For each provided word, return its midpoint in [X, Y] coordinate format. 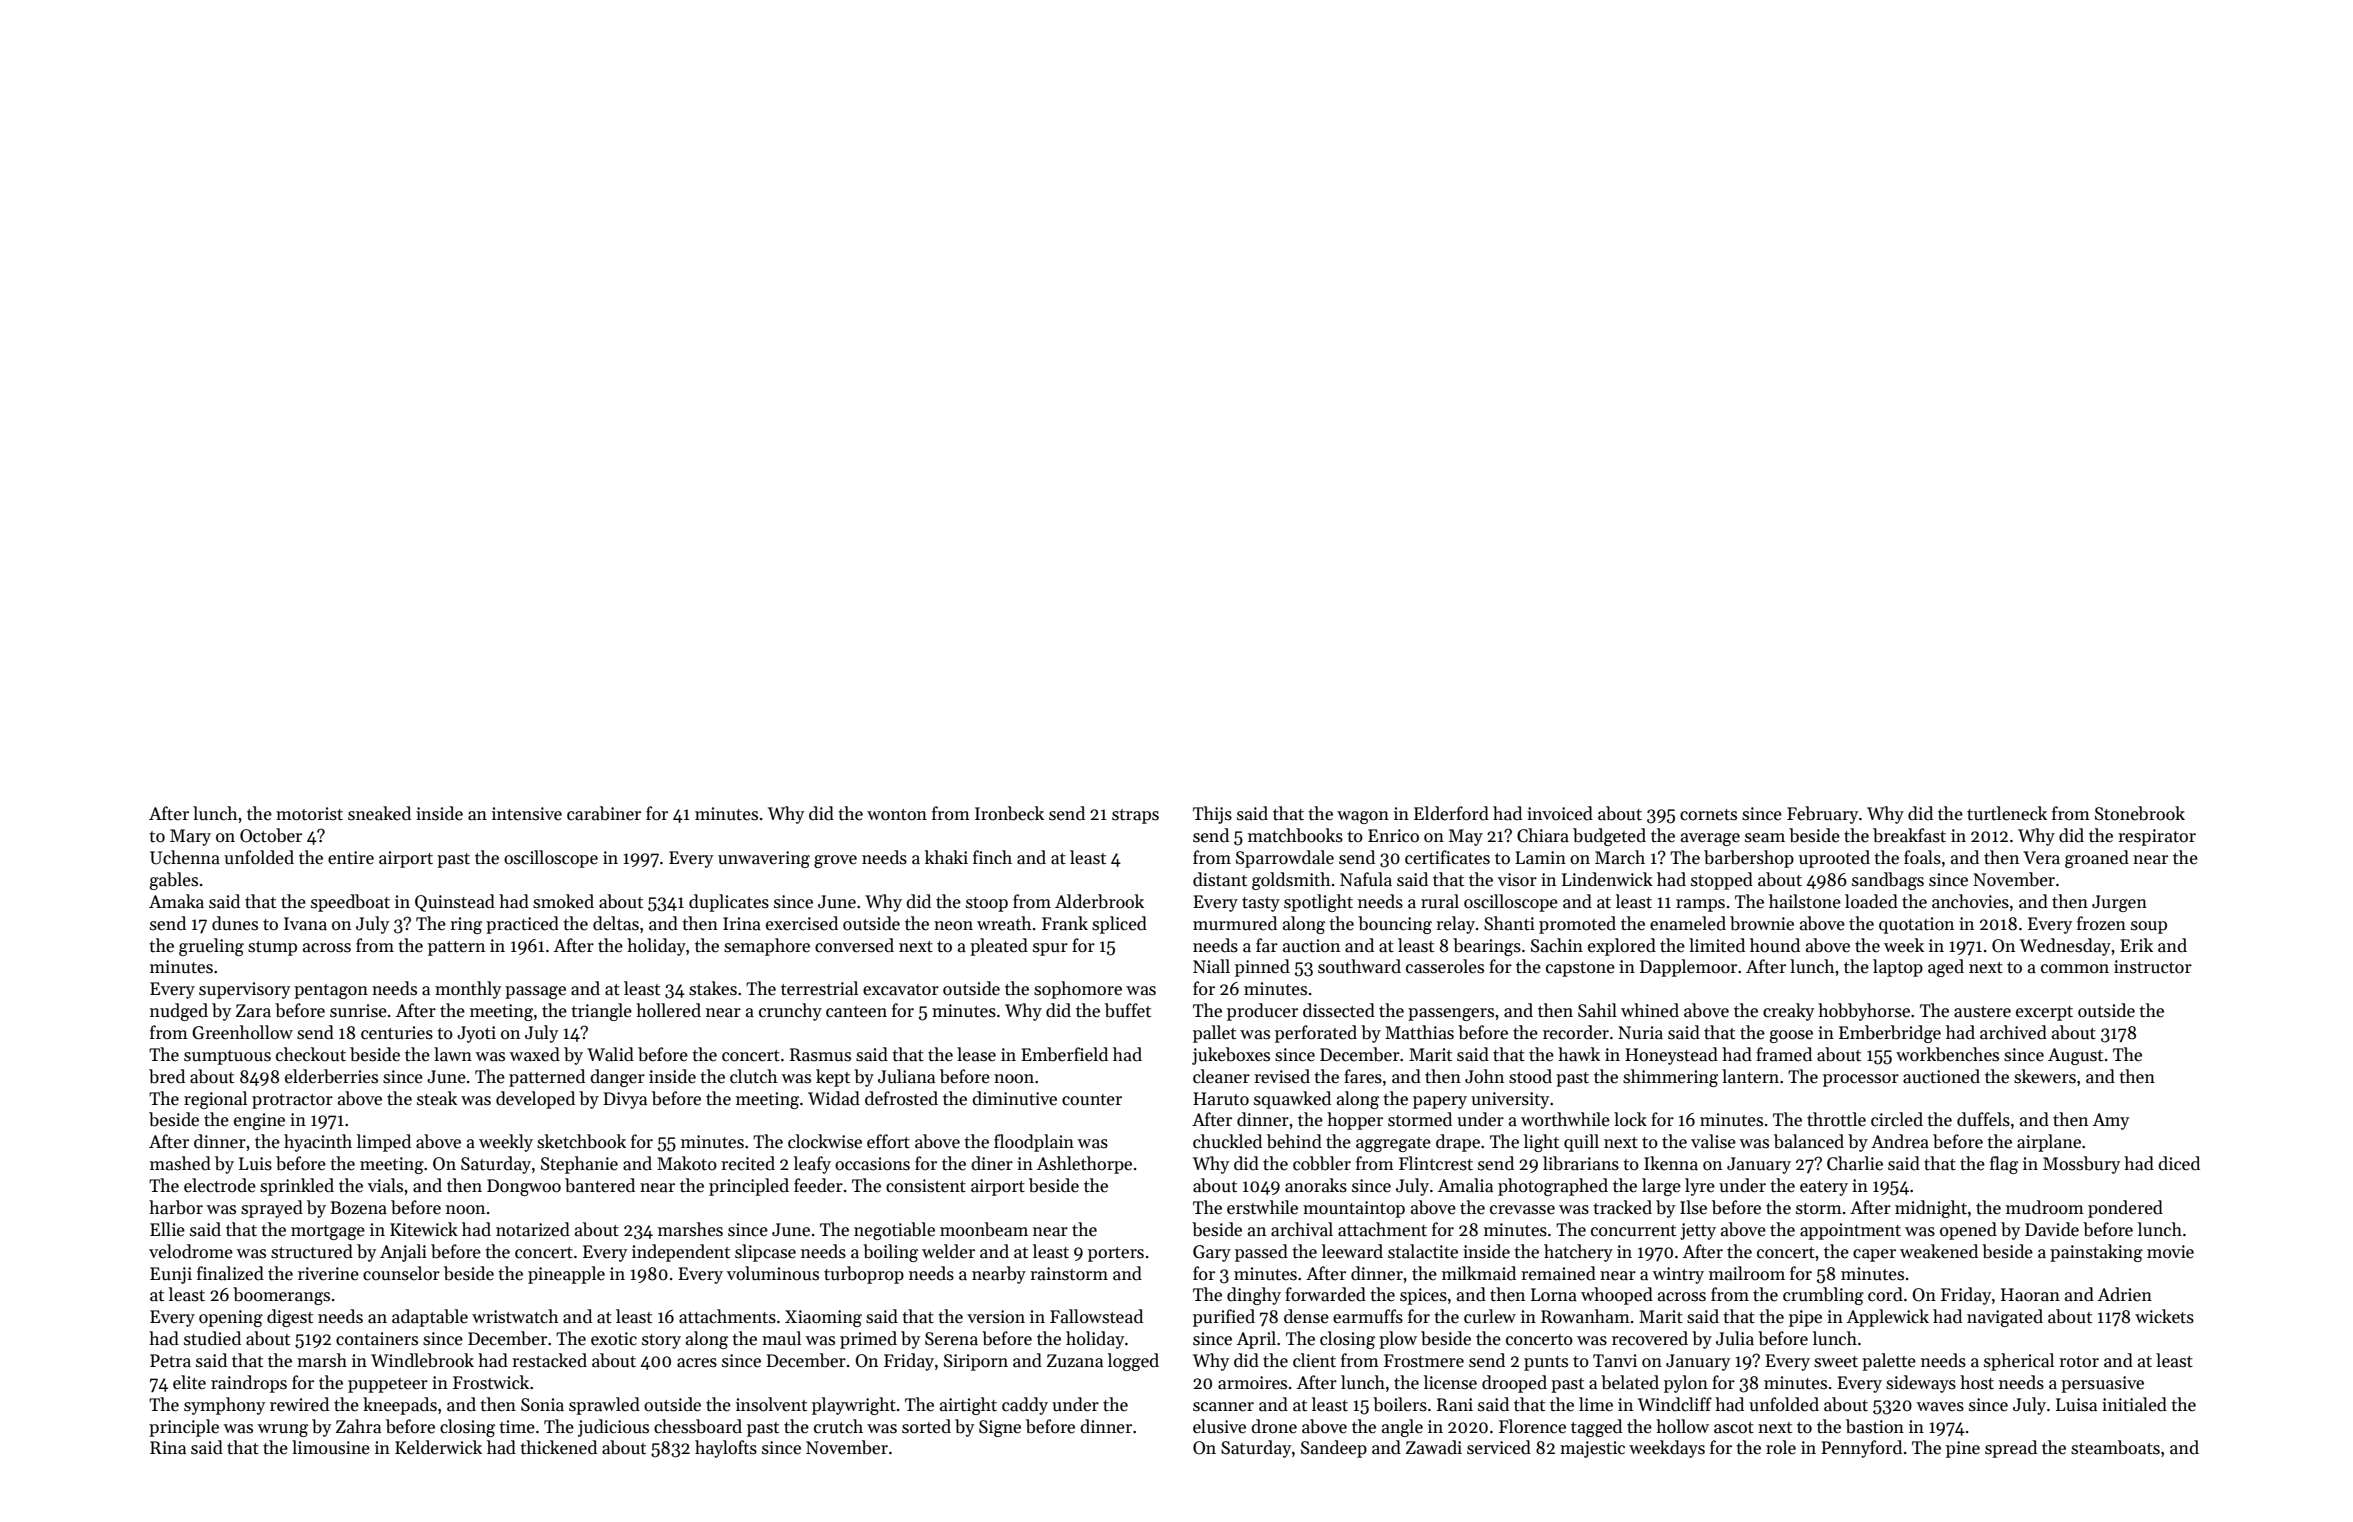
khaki [946, 857]
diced [2179, 1163]
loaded [1871, 901]
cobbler [1322, 1163]
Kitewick [424, 1229]
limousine [331, 1447]
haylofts [726, 1449]
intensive [527, 814]
